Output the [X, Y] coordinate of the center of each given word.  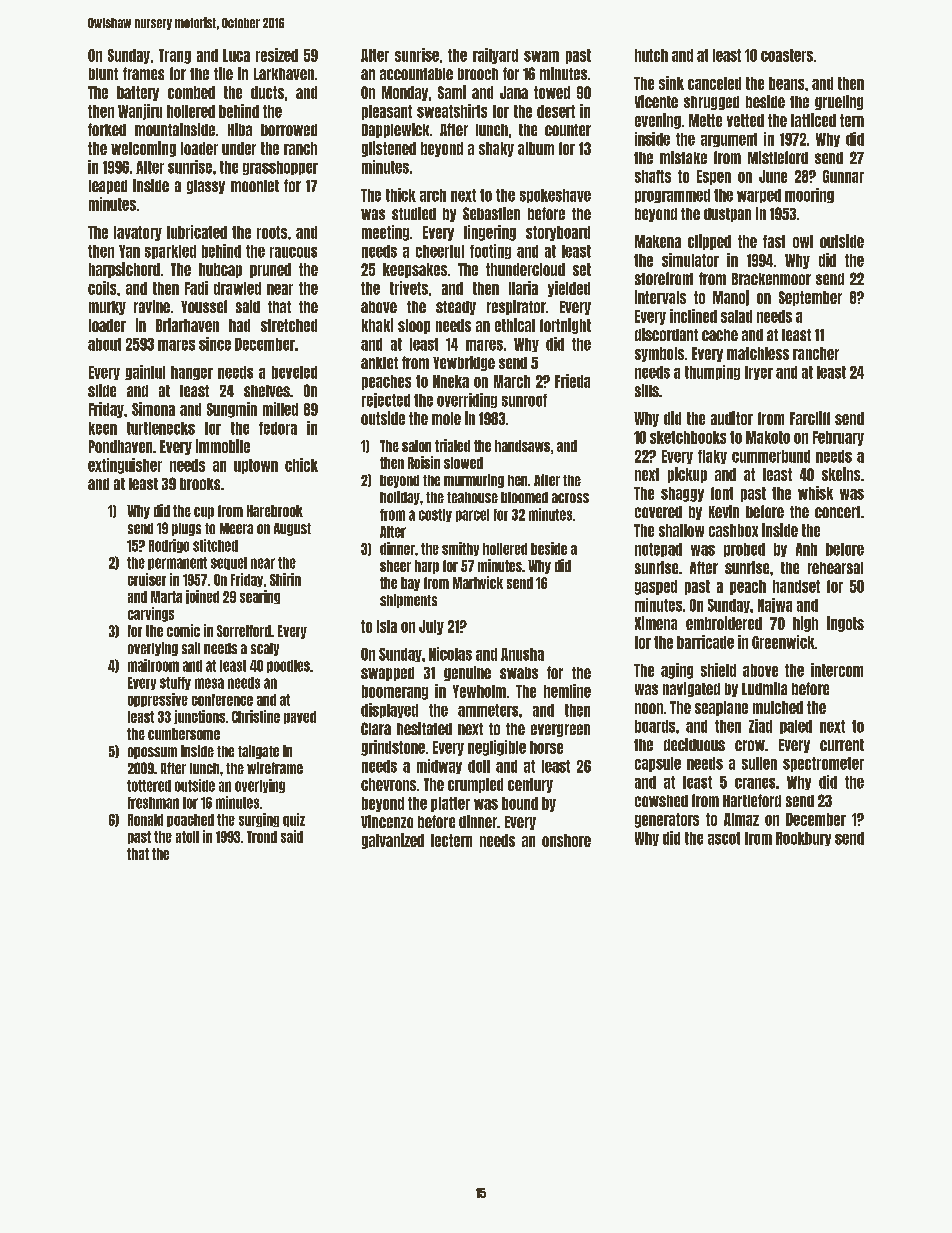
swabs [519, 673]
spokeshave [555, 196]
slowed [463, 463]
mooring [809, 195]
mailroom [153, 665]
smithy [460, 549]
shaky [496, 149]
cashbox [733, 530]
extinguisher [125, 466]
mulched [778, 707]
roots [272, 232]
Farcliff [810, 418]
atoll [187, 837]
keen [103, 428]
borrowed [289, 130]
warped [759, 196]
